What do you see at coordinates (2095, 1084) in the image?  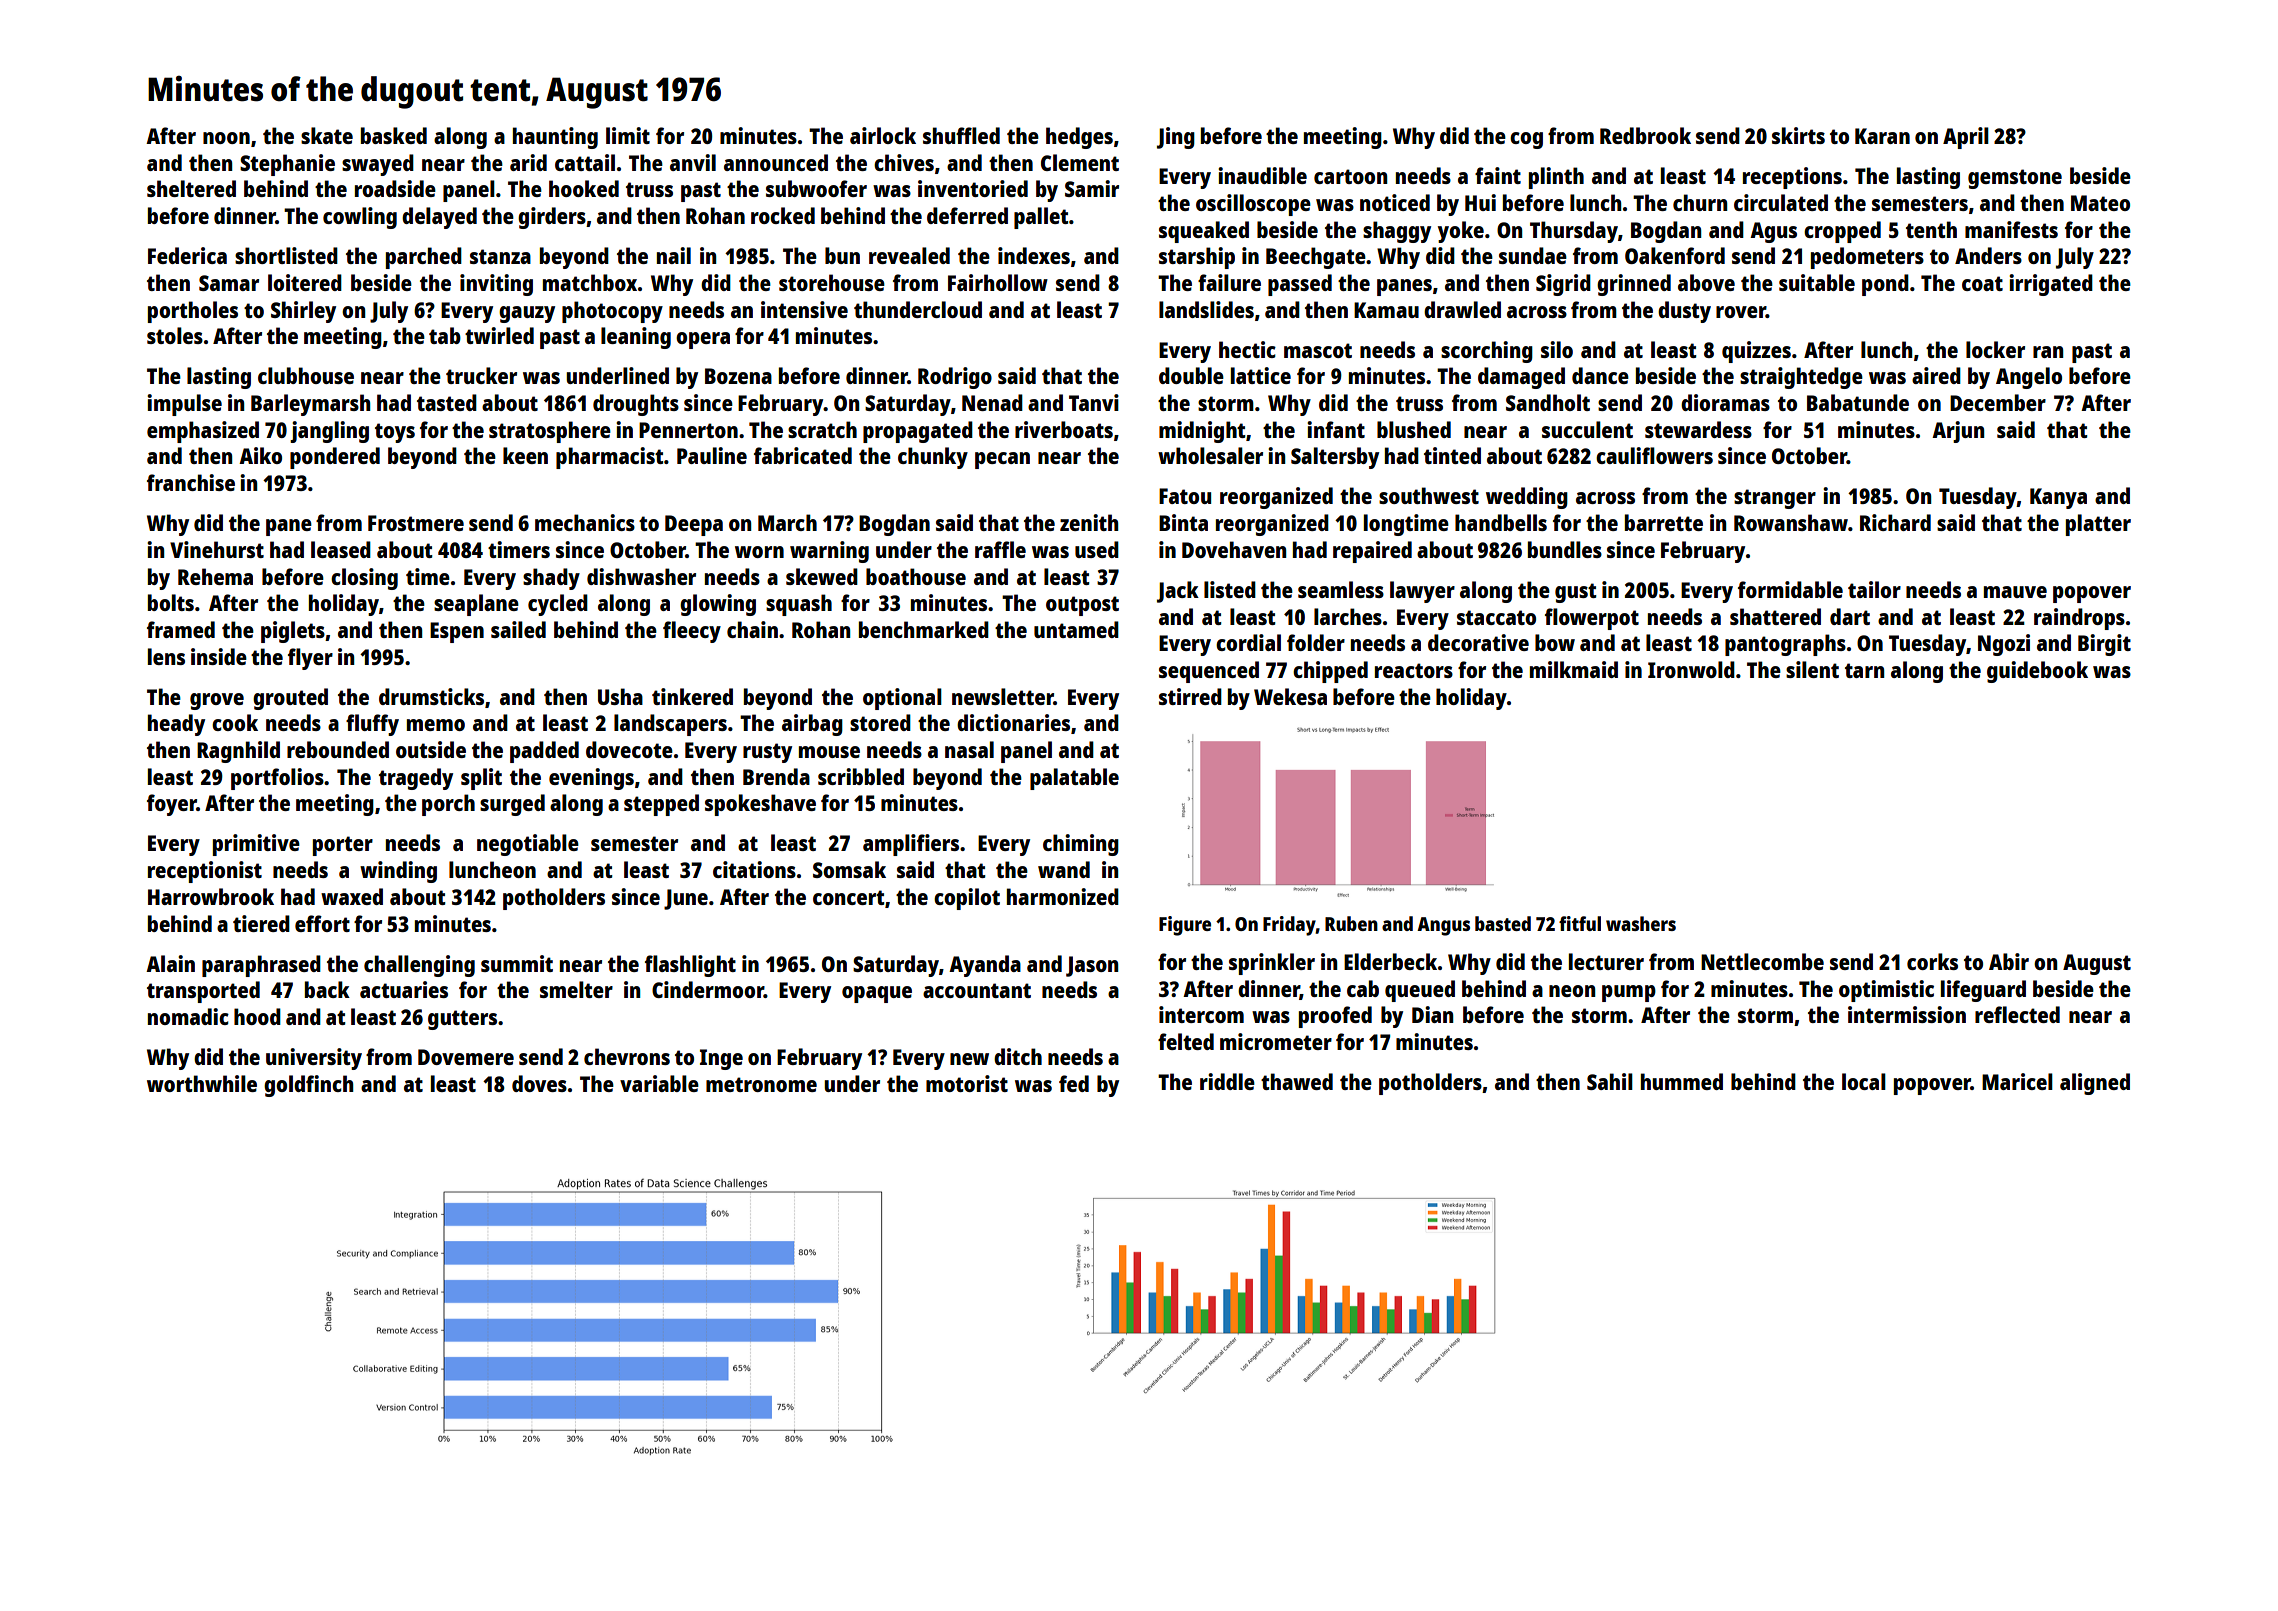 I see `aligned` at bounding box center [2095, 1084].
